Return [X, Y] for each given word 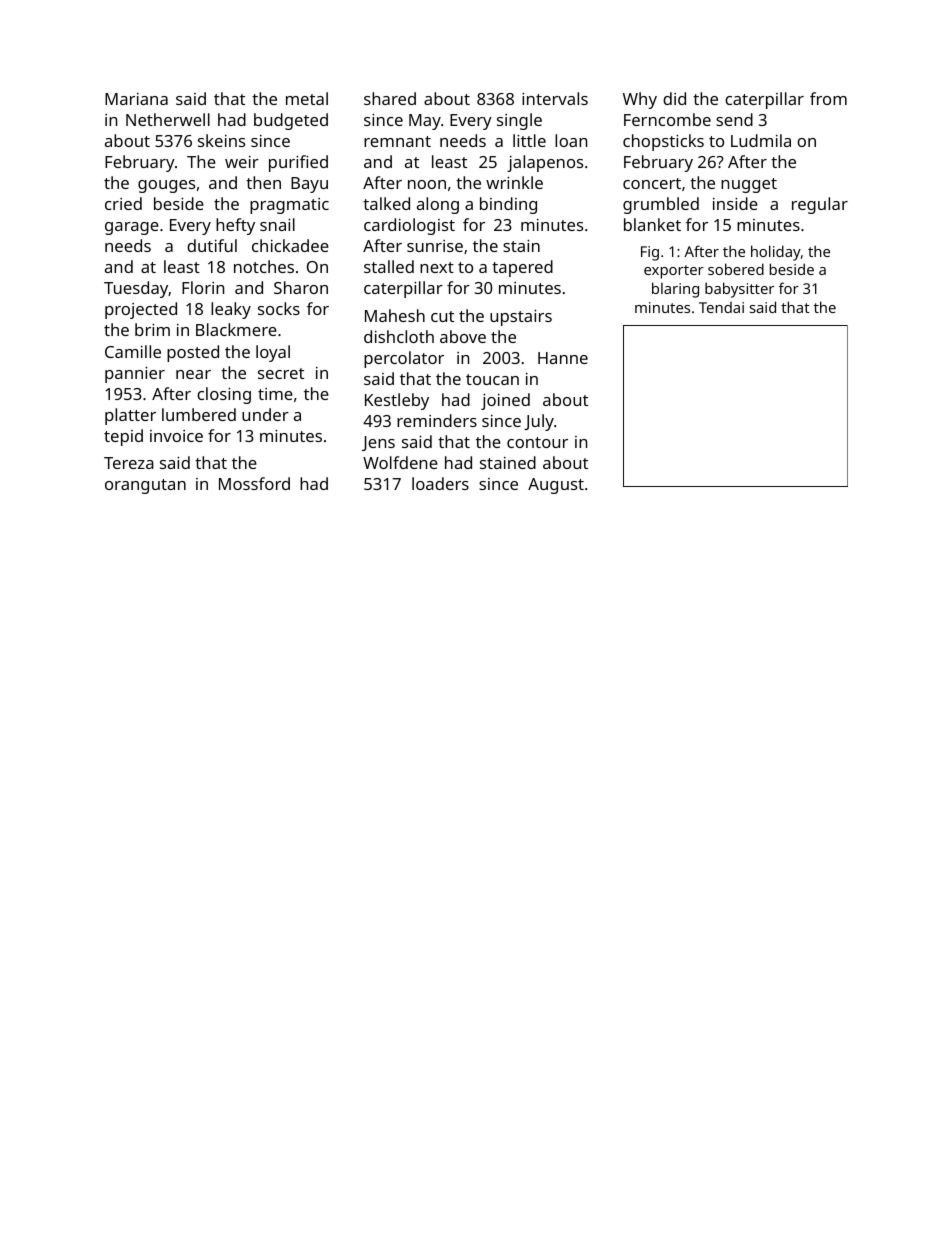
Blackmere [236, 329]
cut [442, 316]
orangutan [145, 486]
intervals [555, 98]
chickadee [290, 245]
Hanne [563, 358]
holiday [776, 253]
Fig [650, 253]
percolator [404, 359]
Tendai [721, 307]
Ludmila [761, 140]
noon [427, 184]
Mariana [136, 99]
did [674, 98]
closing [224, 395]
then [263, 182]
